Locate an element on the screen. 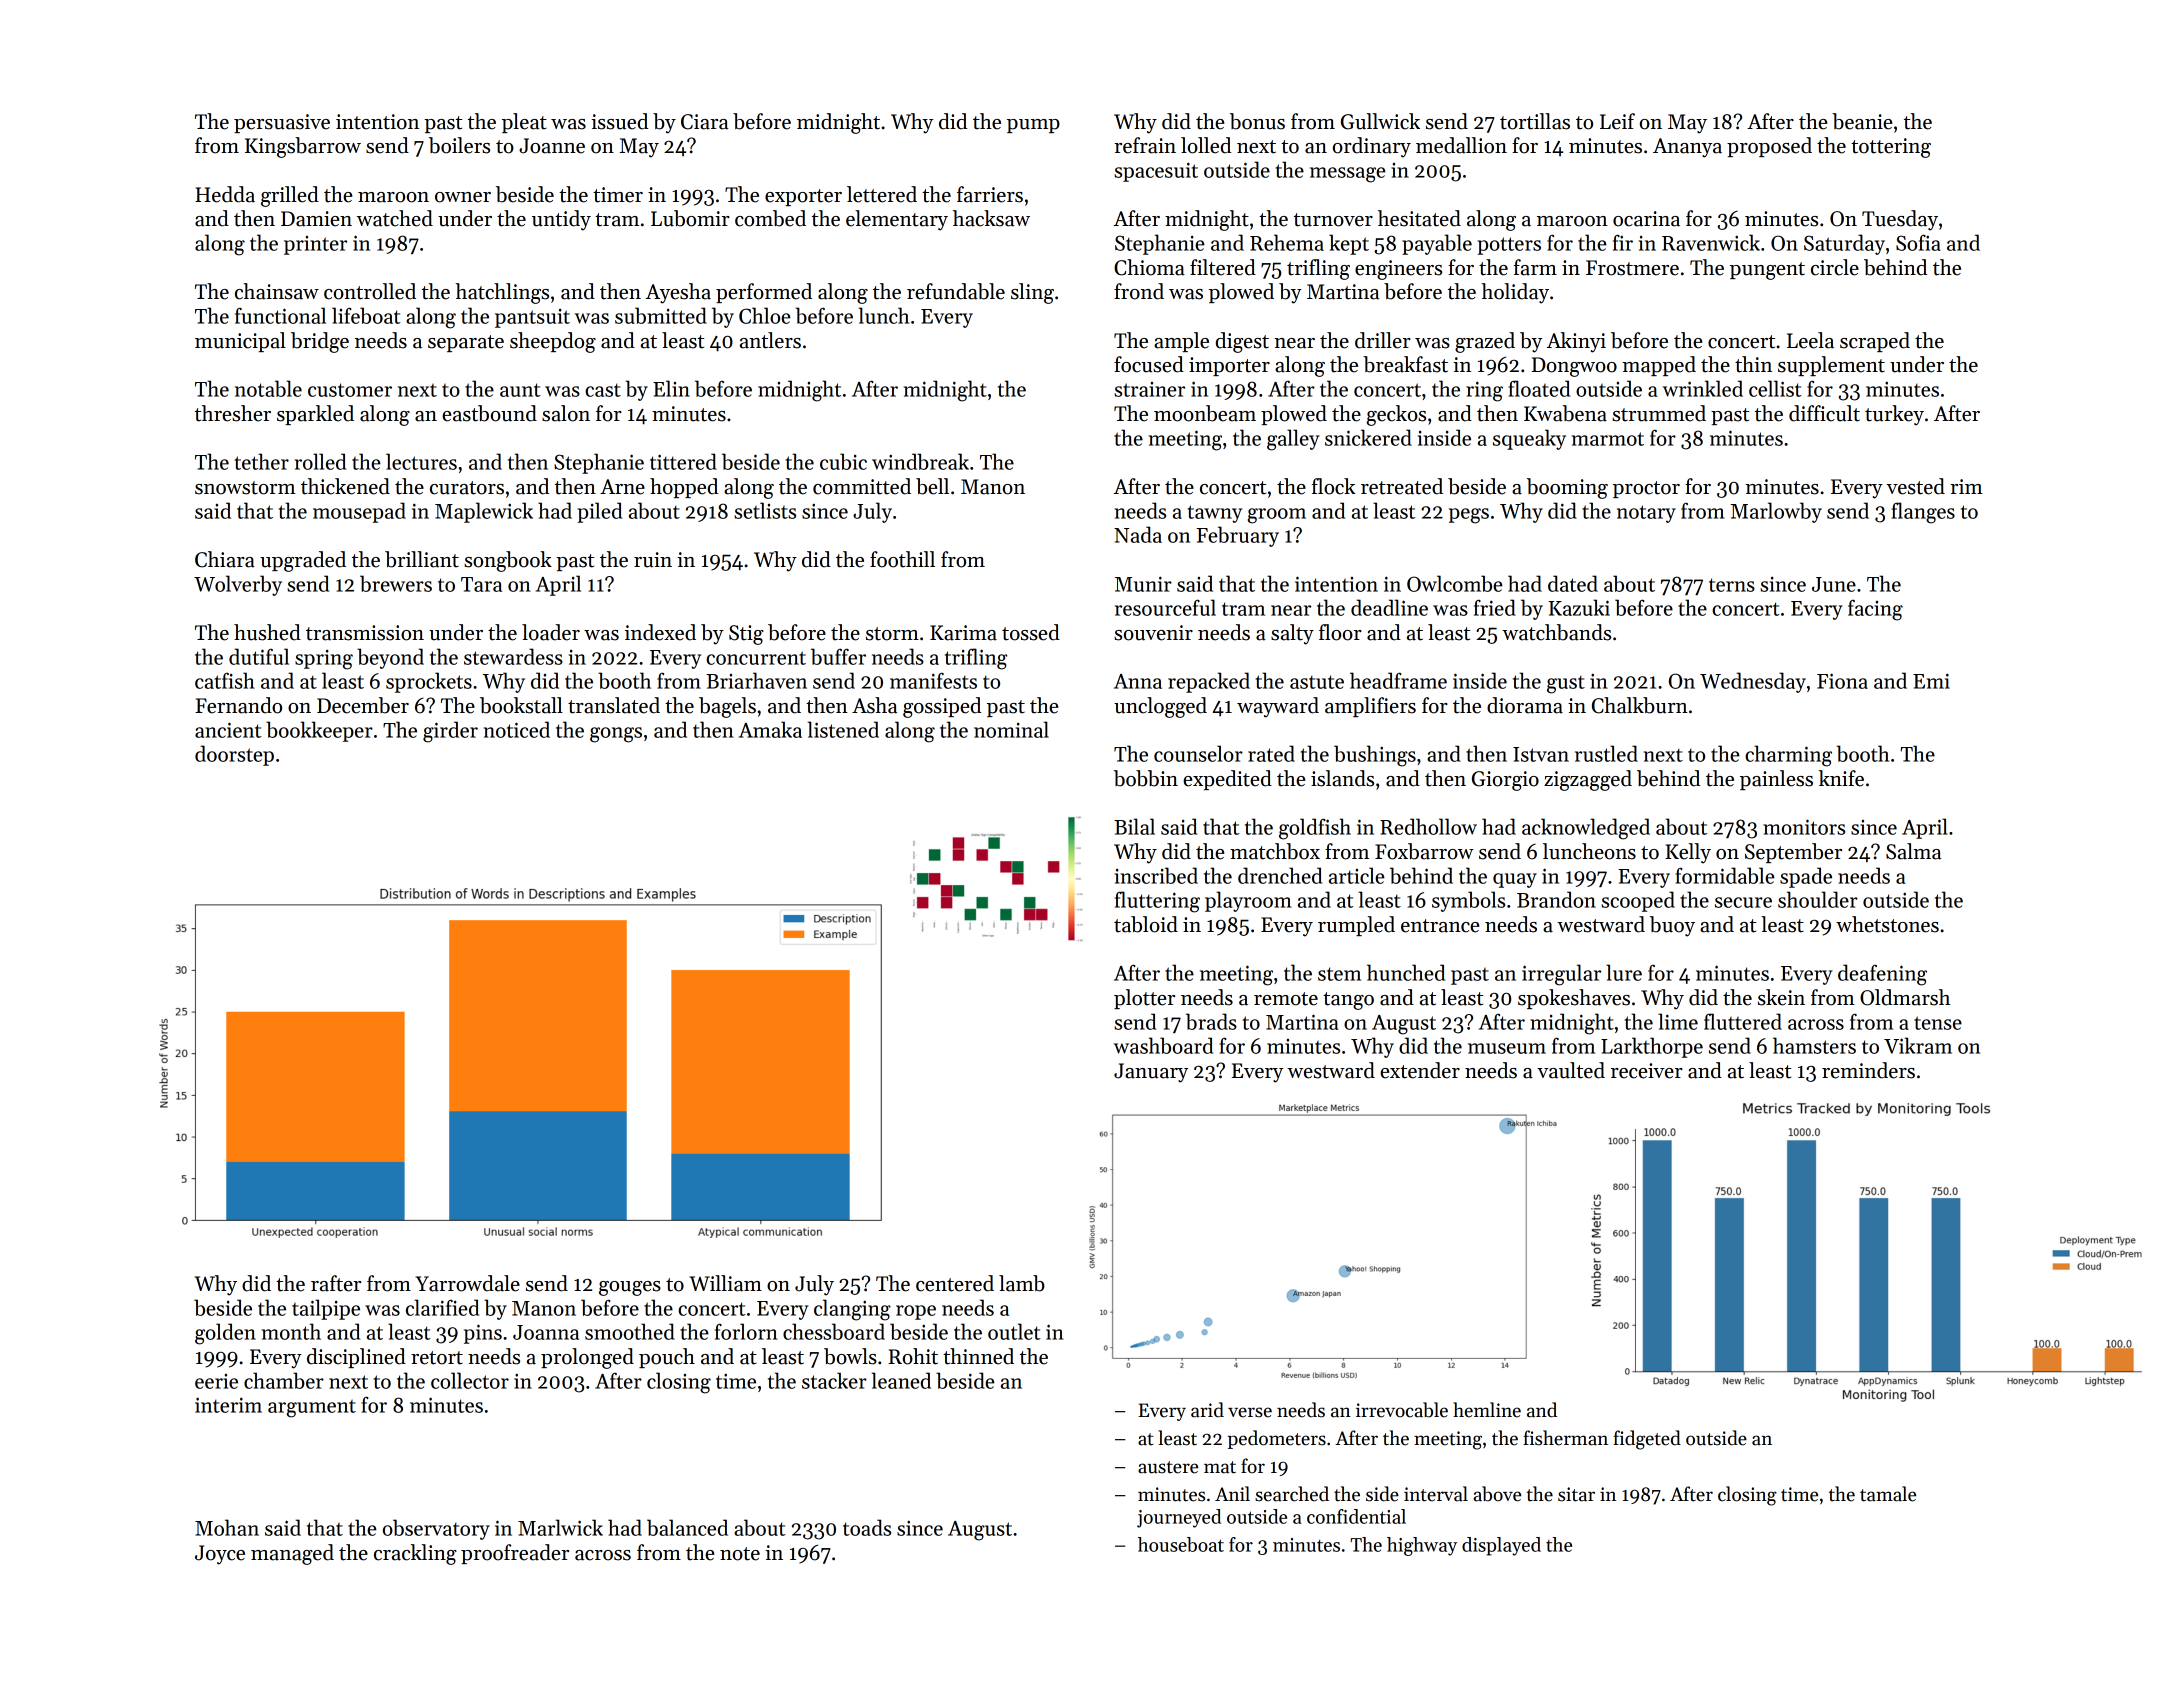  arid is located at coordinates (1207, 1410).
